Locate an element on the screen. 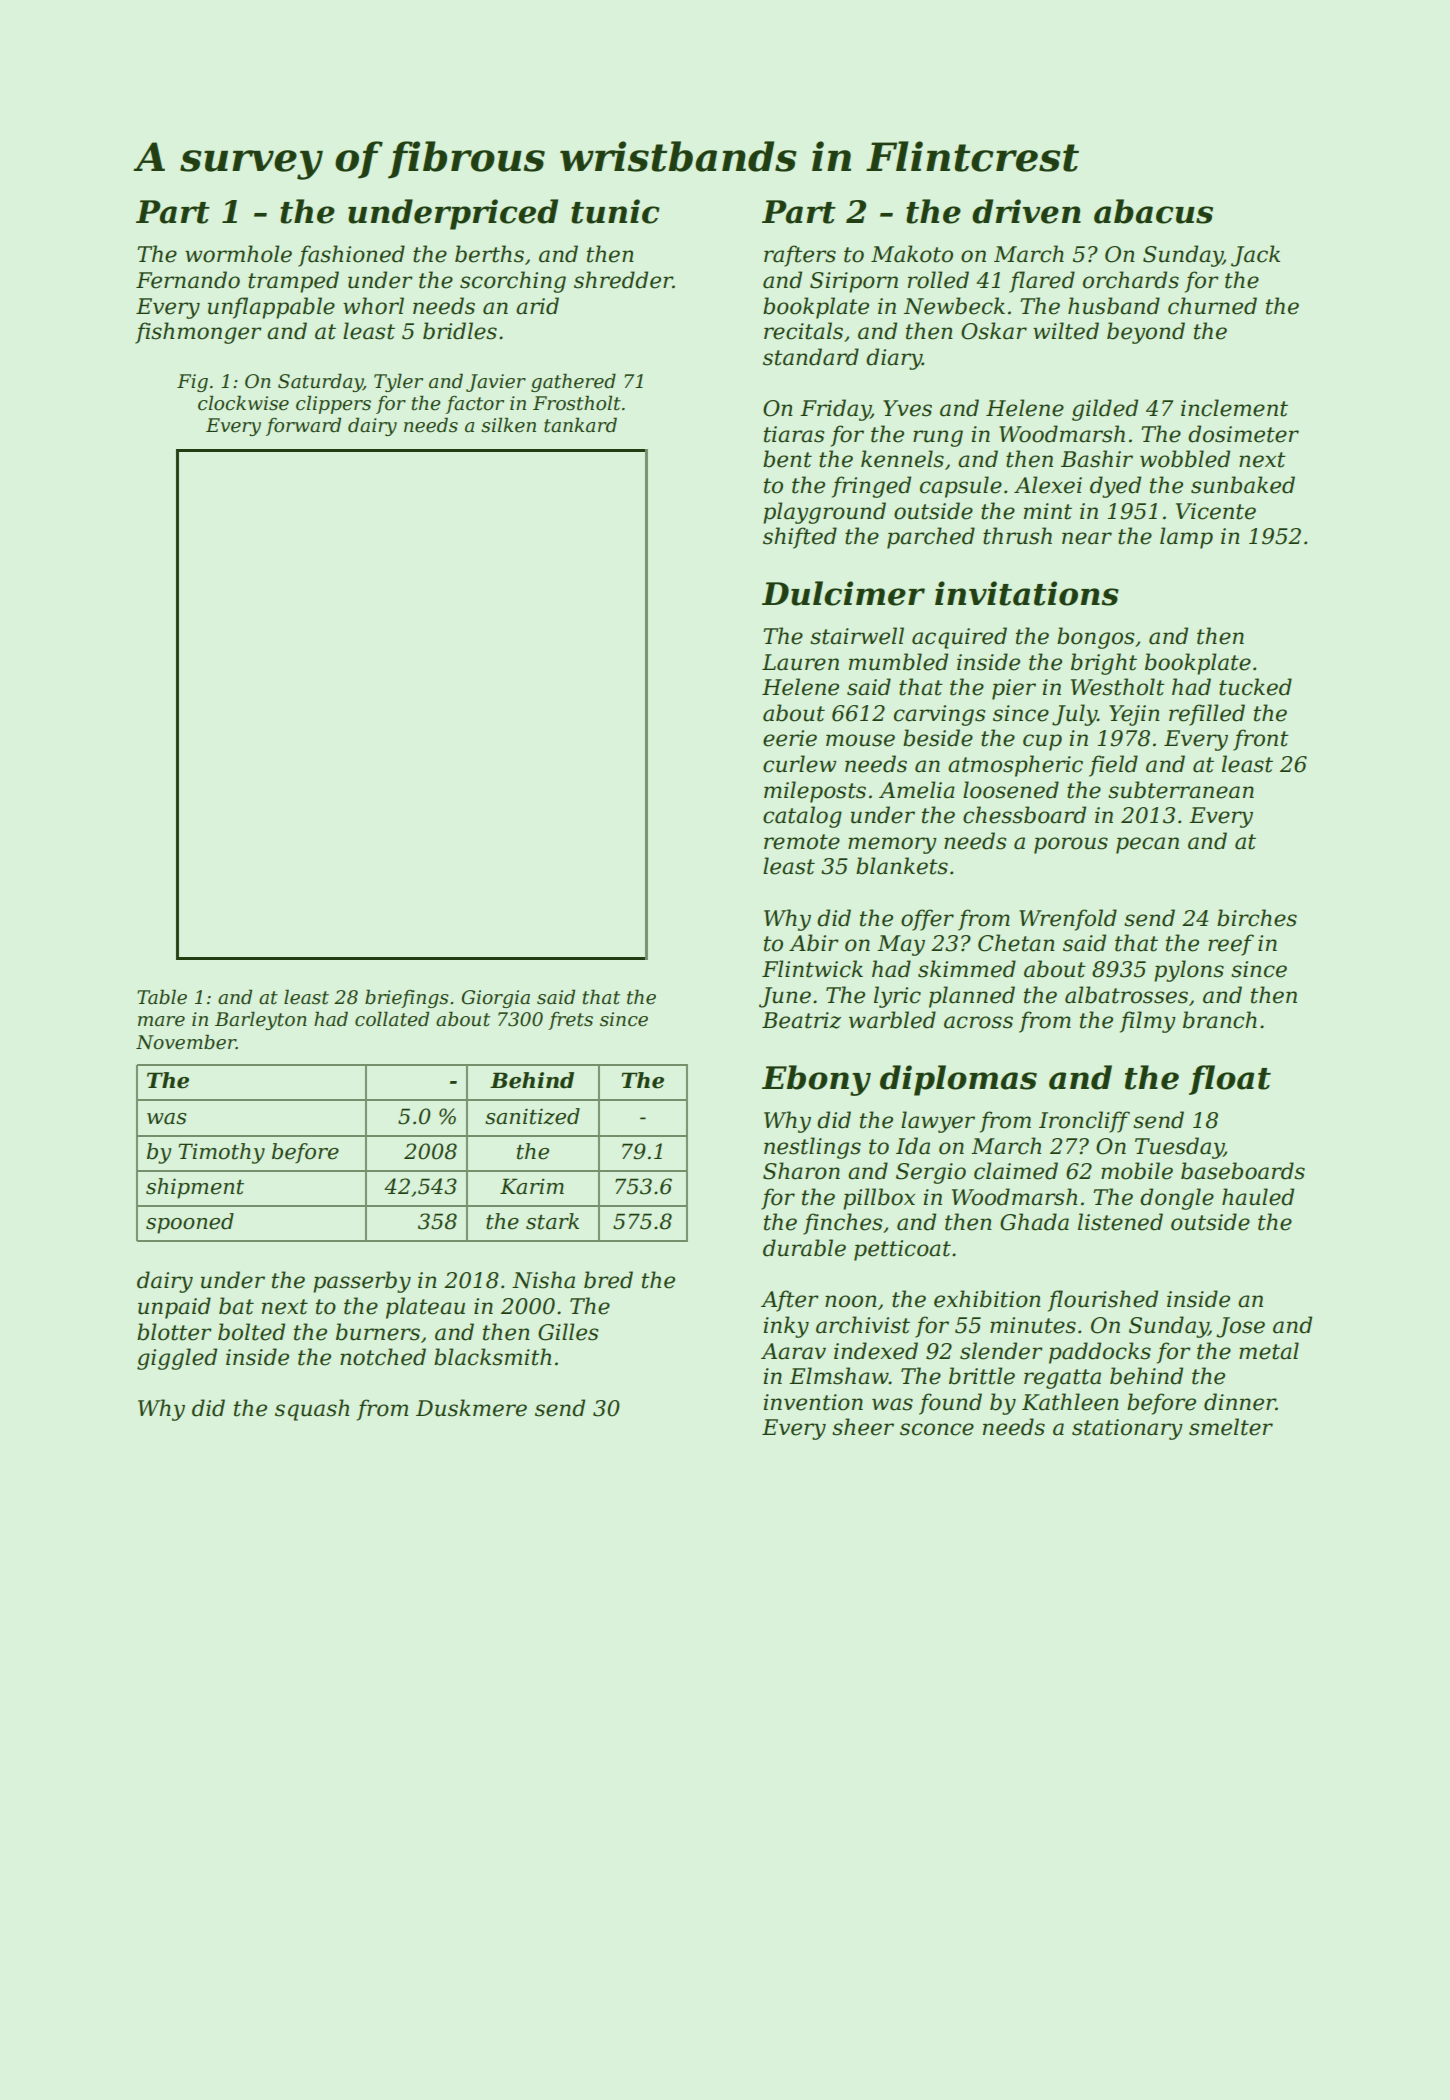  shifted is located at coordinates (800, 538).
